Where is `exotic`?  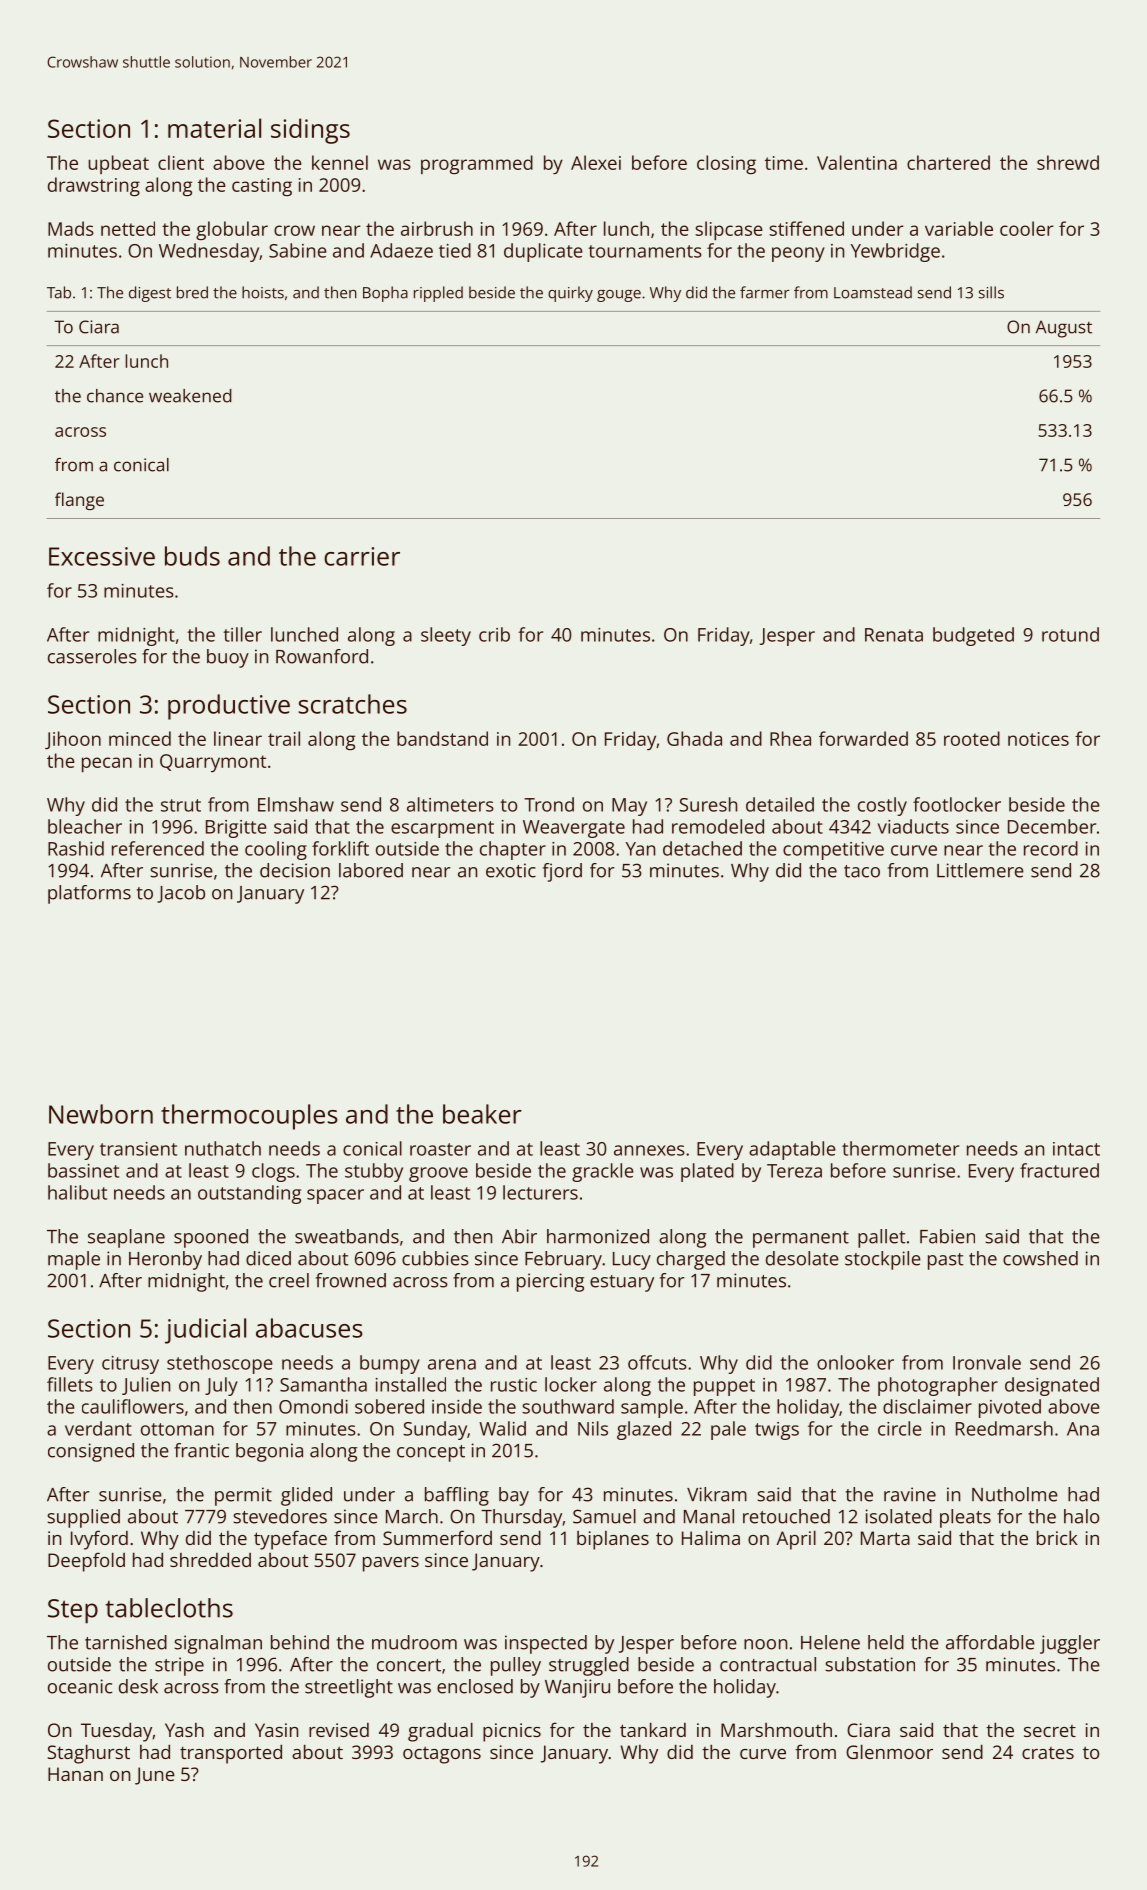 exotic is located at coordinates (511, 870).
